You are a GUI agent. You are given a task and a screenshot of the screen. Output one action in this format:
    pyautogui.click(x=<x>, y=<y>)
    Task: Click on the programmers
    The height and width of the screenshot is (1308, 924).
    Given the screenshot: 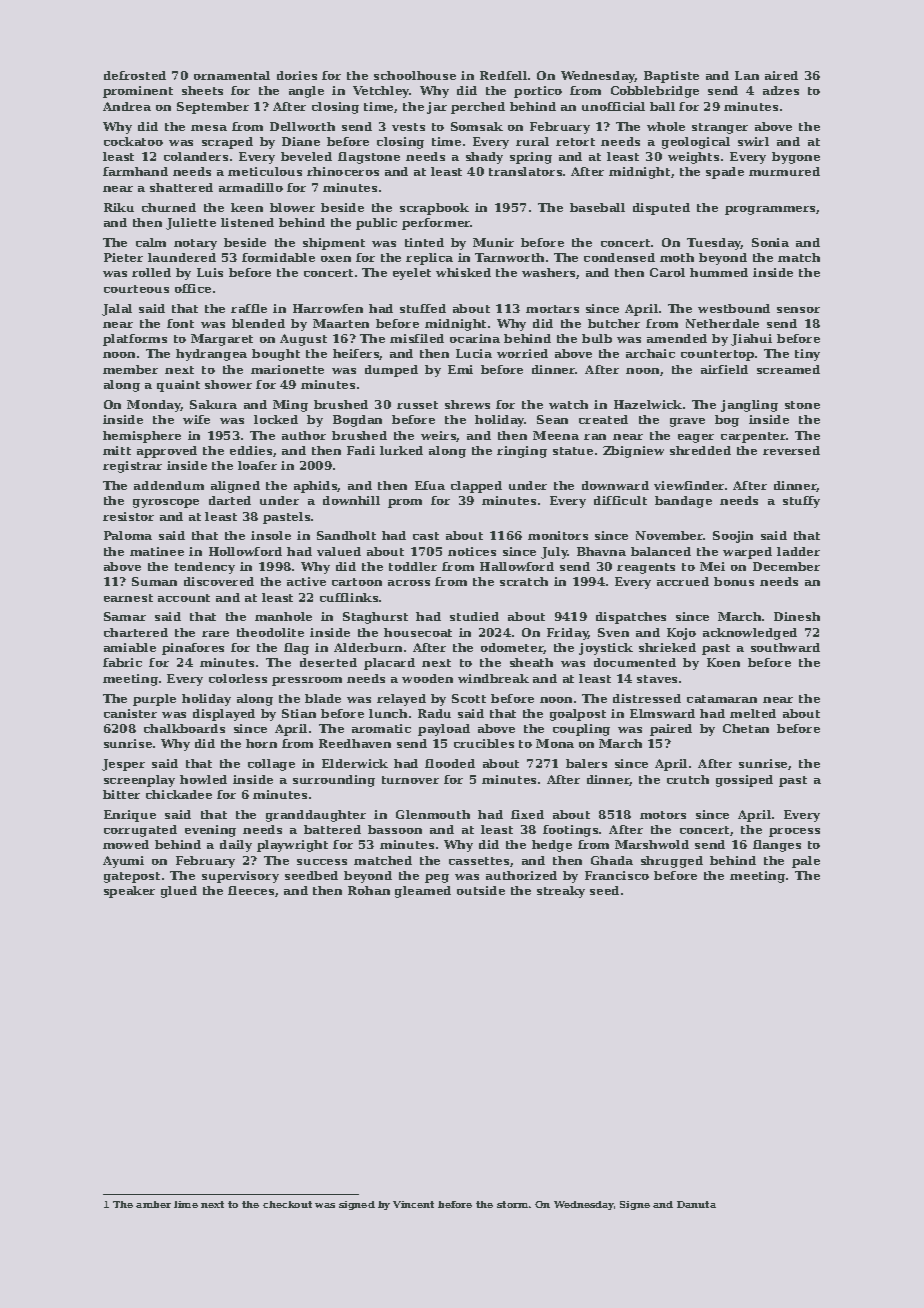 What is the action you would take?
    pyautogui.click(x=770, y=210)
